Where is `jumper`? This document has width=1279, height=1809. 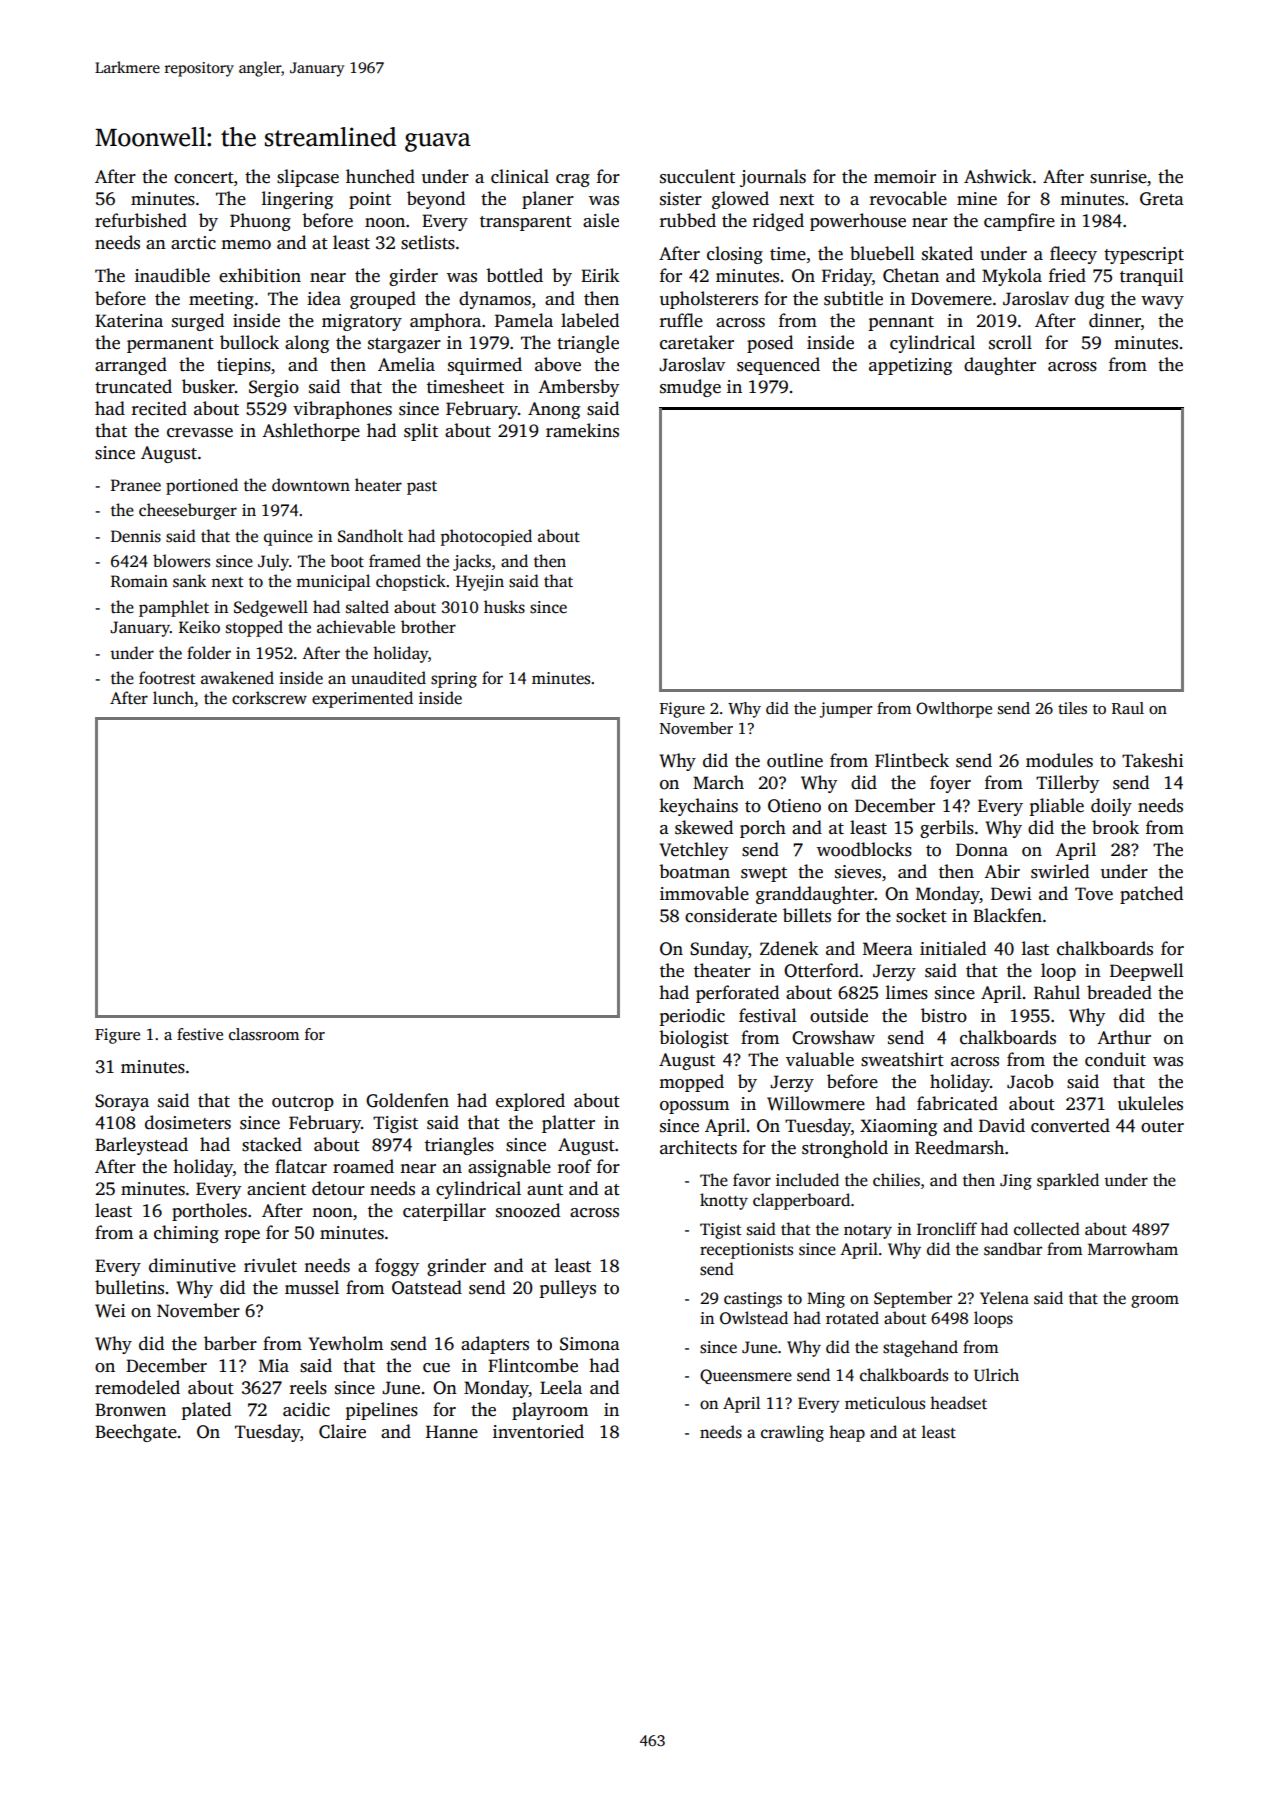
jumper is located at coordinates (846, 710).
